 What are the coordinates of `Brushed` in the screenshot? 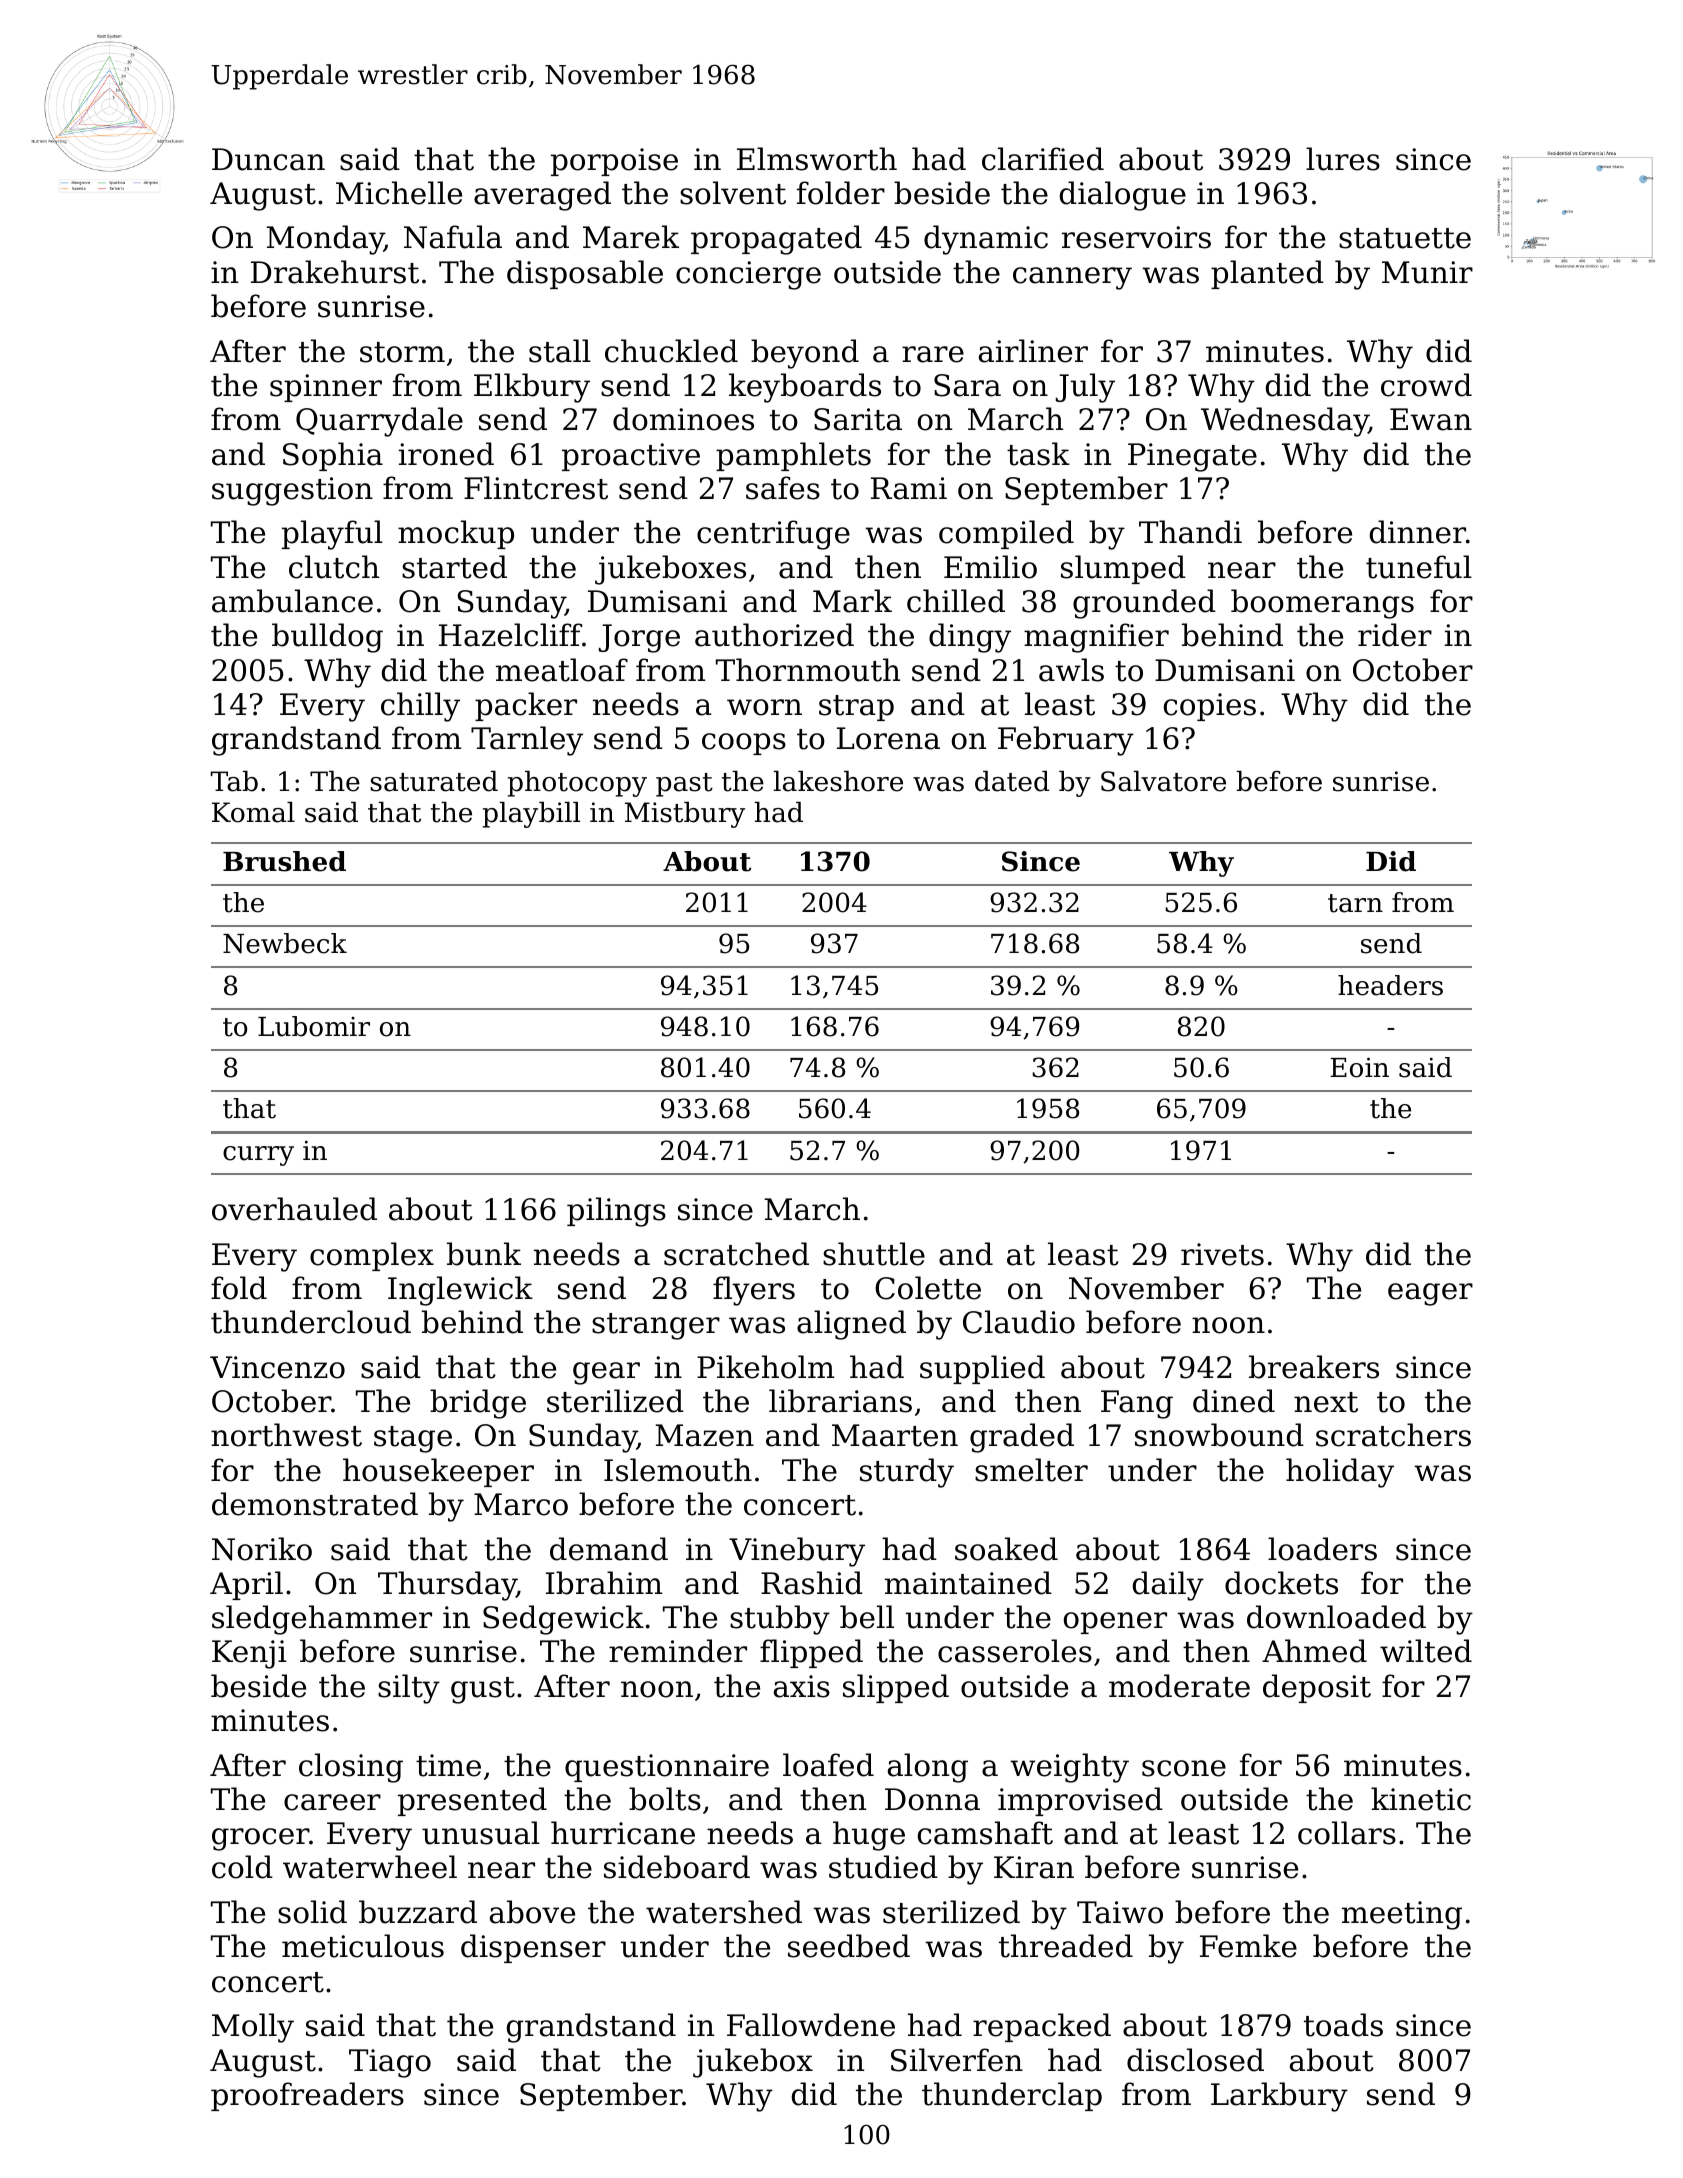 It's located at (284, 861).
